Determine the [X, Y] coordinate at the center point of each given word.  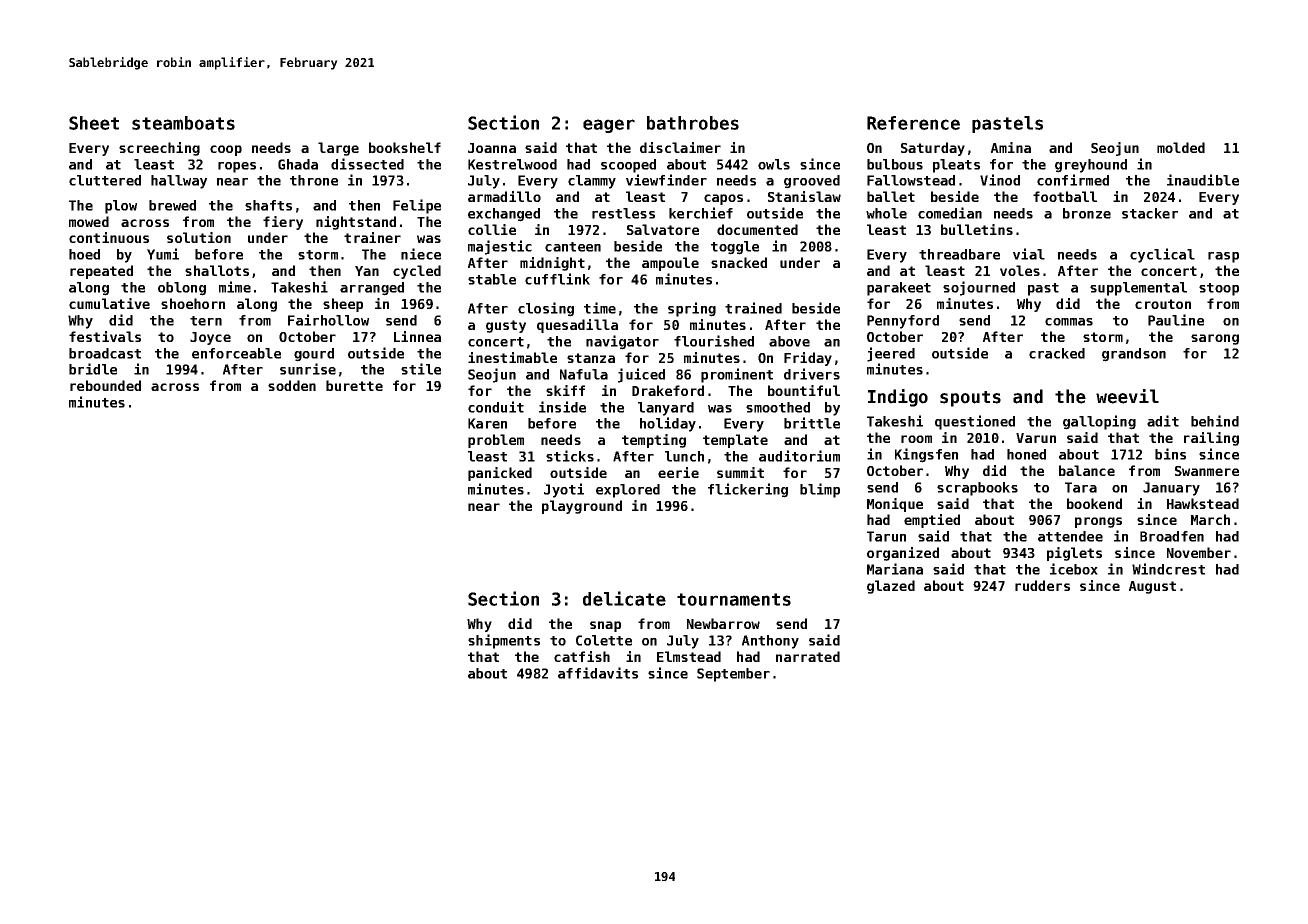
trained [753, 308]
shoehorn [193, 303]
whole [886, 213]
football [1065, 196]
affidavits [598, 673]
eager [609, 126]
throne [314, 180]
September [733, 675]
